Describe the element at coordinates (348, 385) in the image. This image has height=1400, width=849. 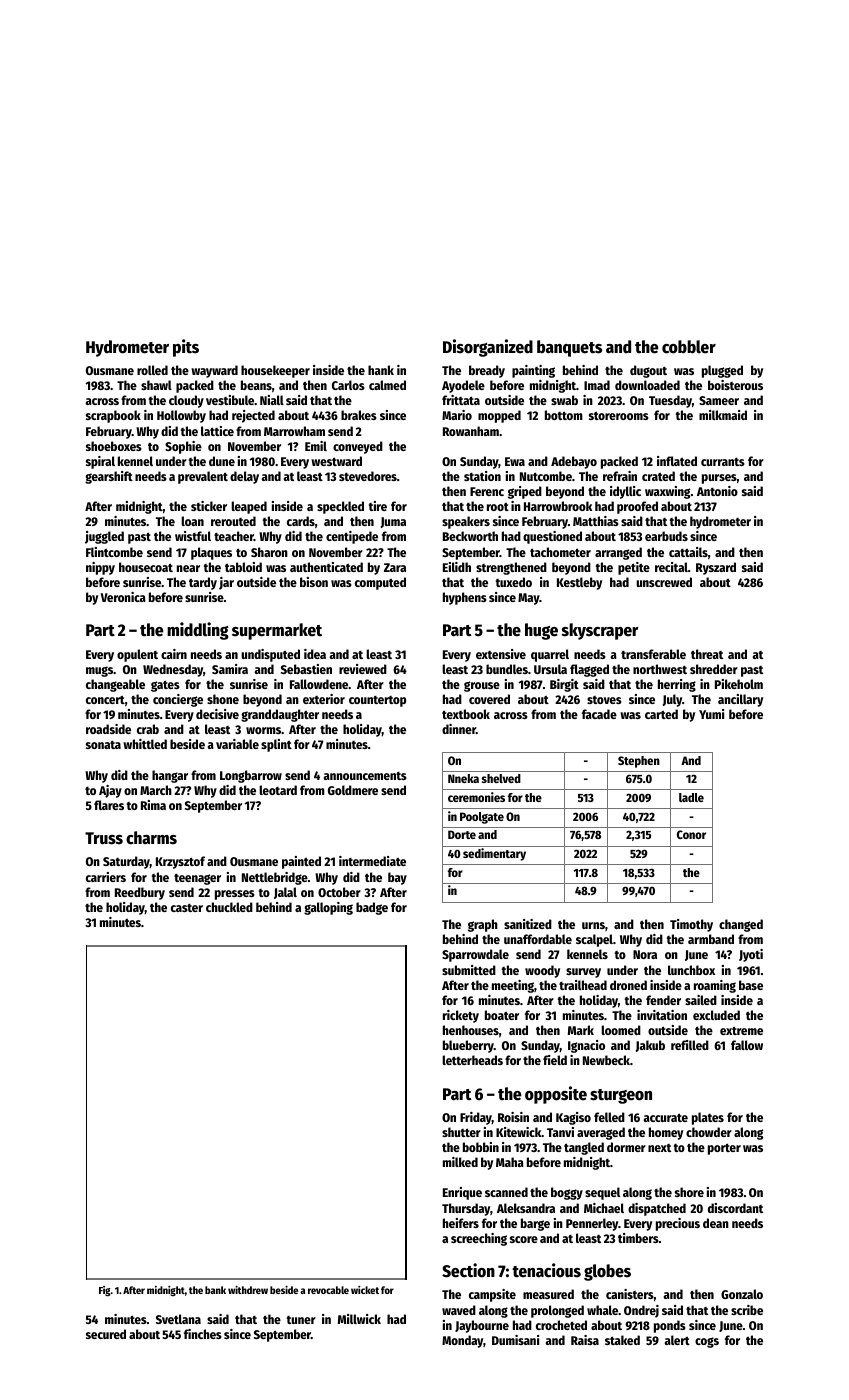
I see `Carlos` at that location.
